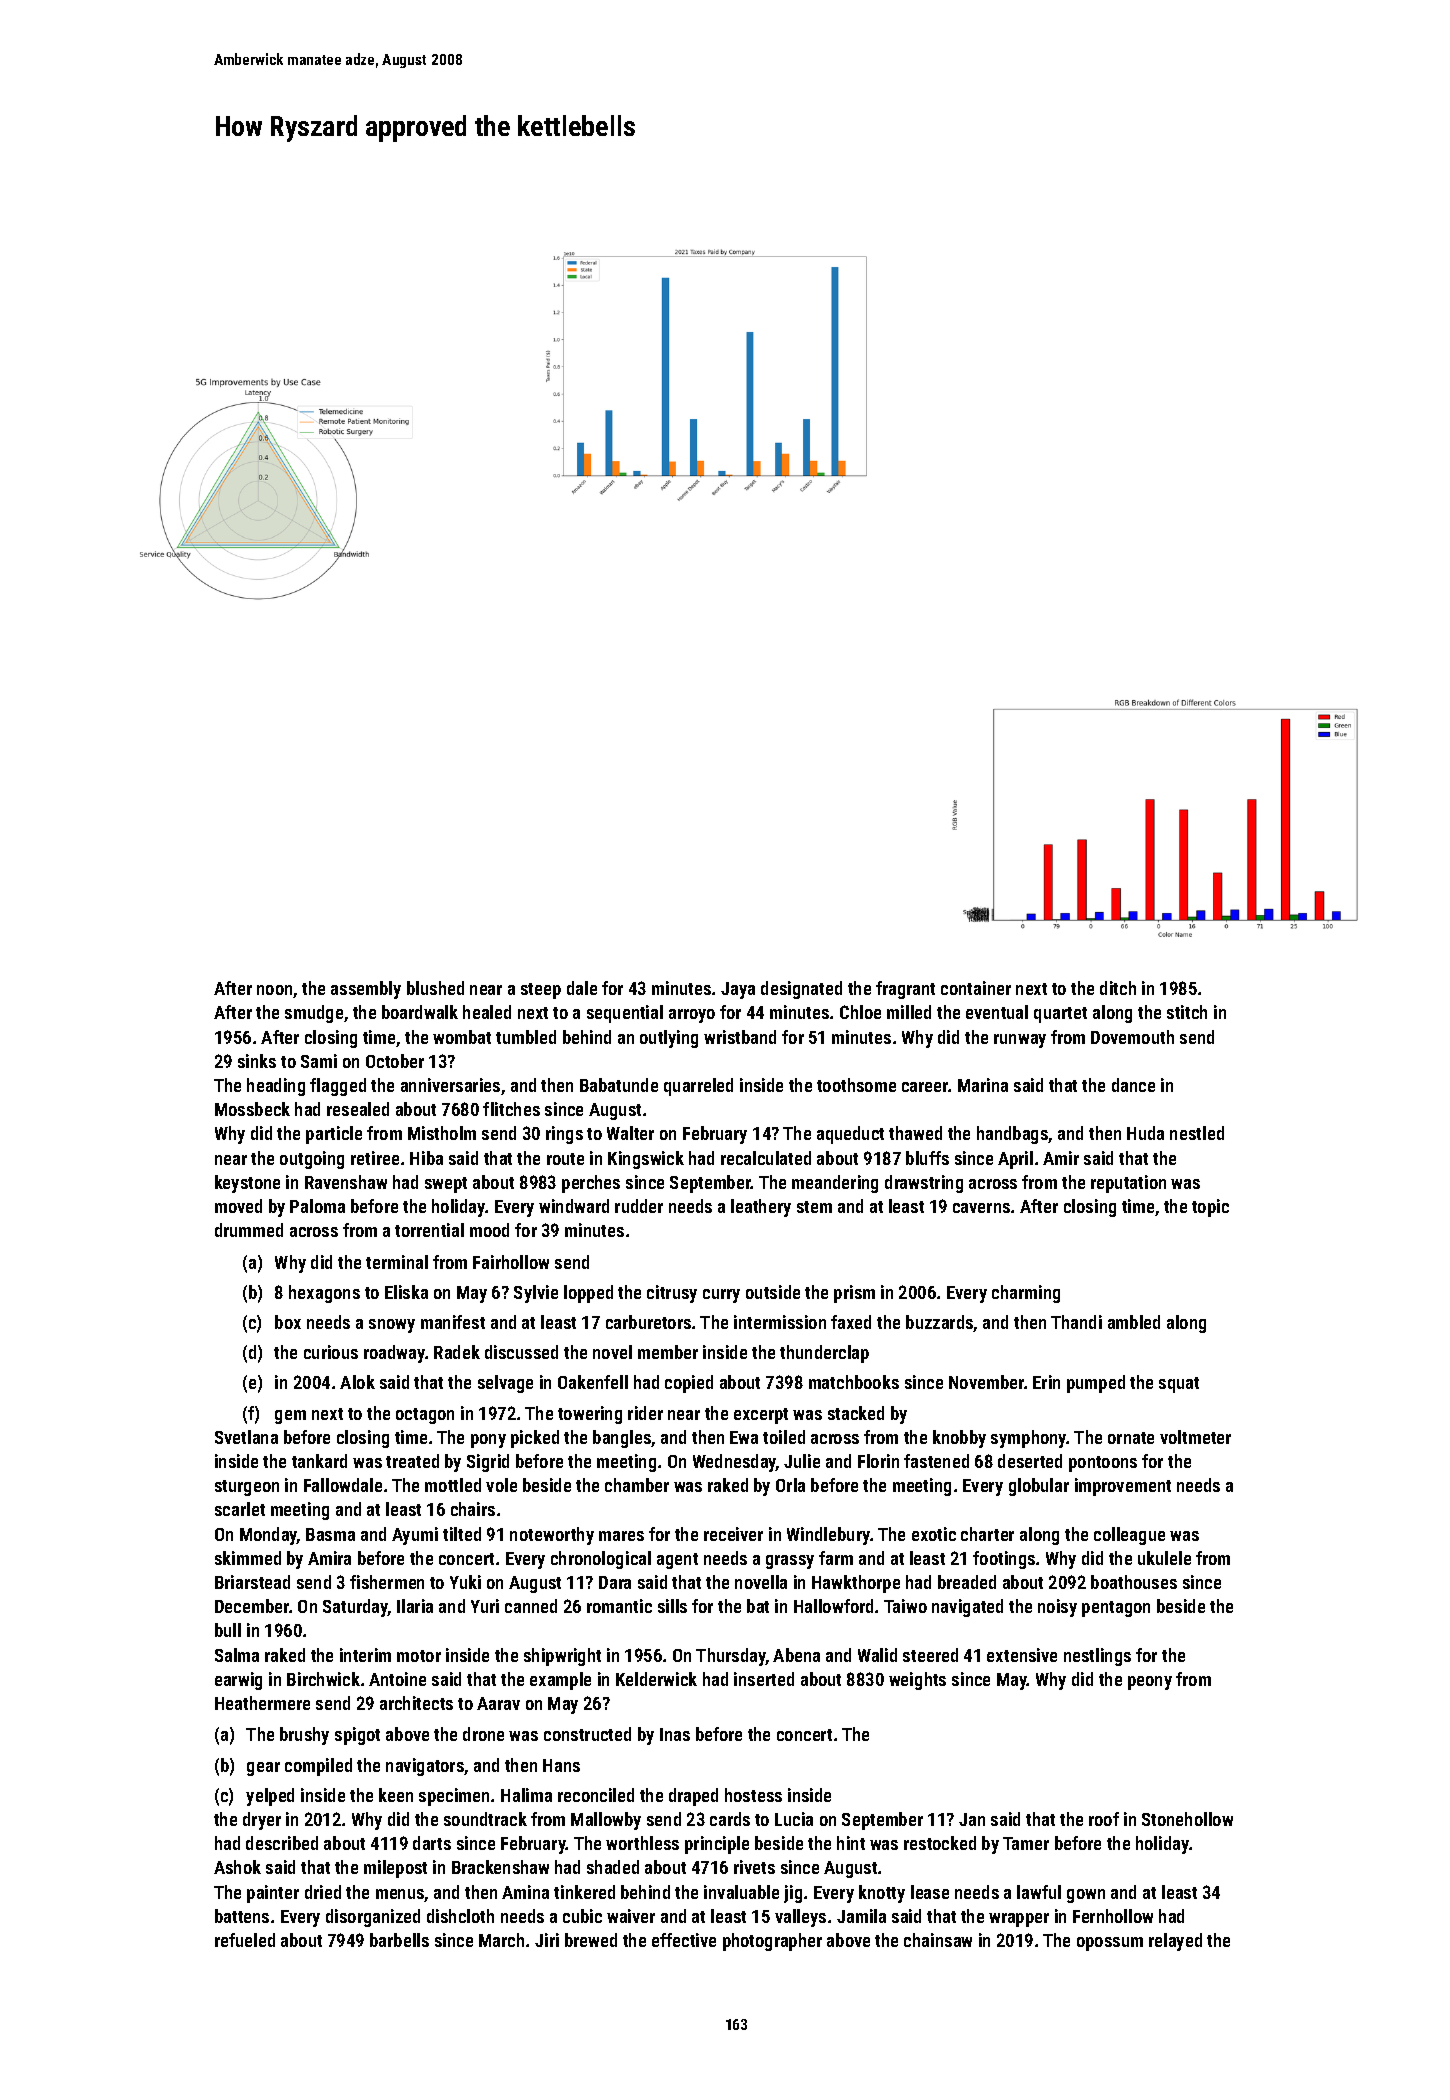 The image size is (1450, 2100). I want to click on mood, so click(489, 1230).
